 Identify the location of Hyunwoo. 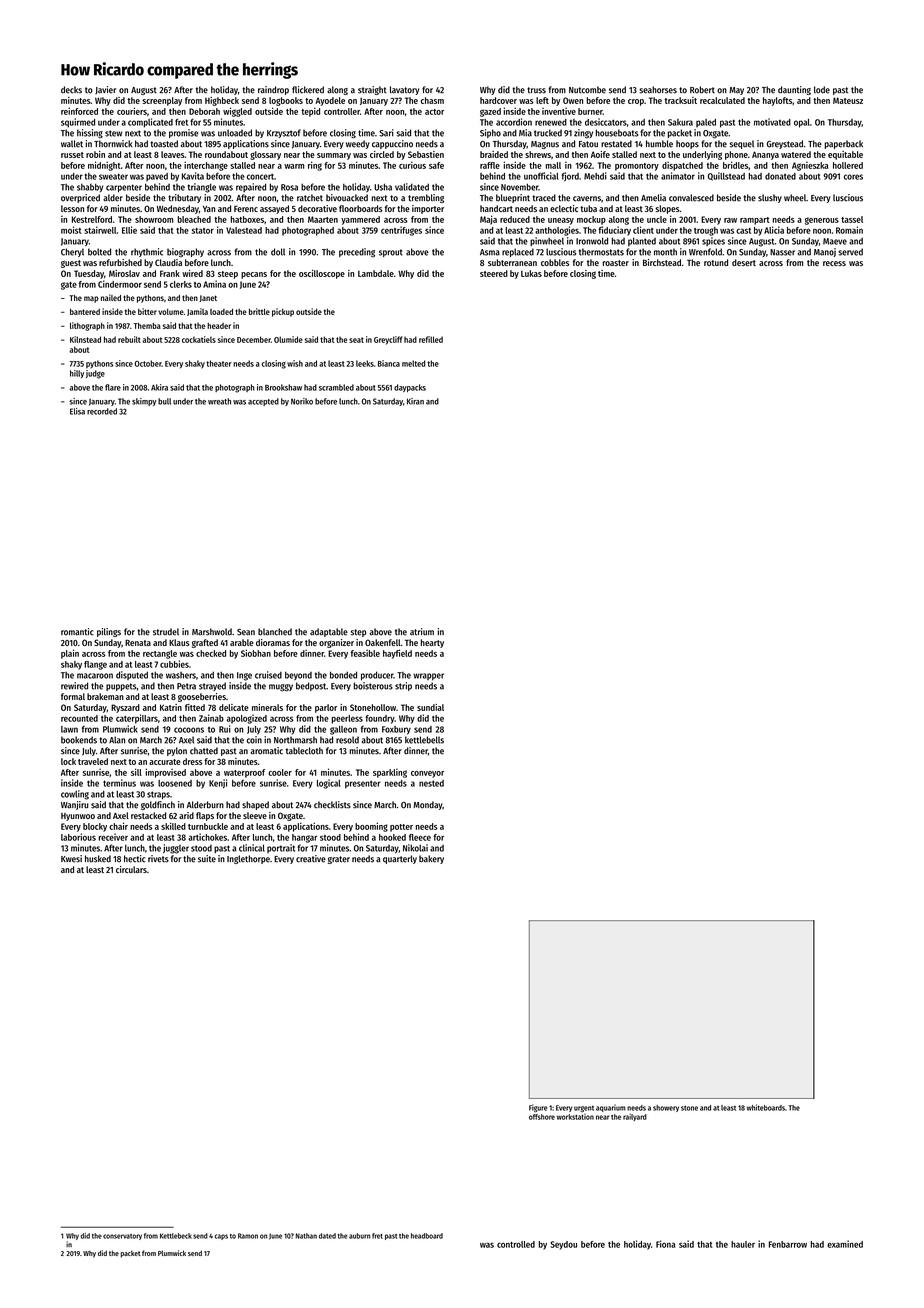
(78, 817).
